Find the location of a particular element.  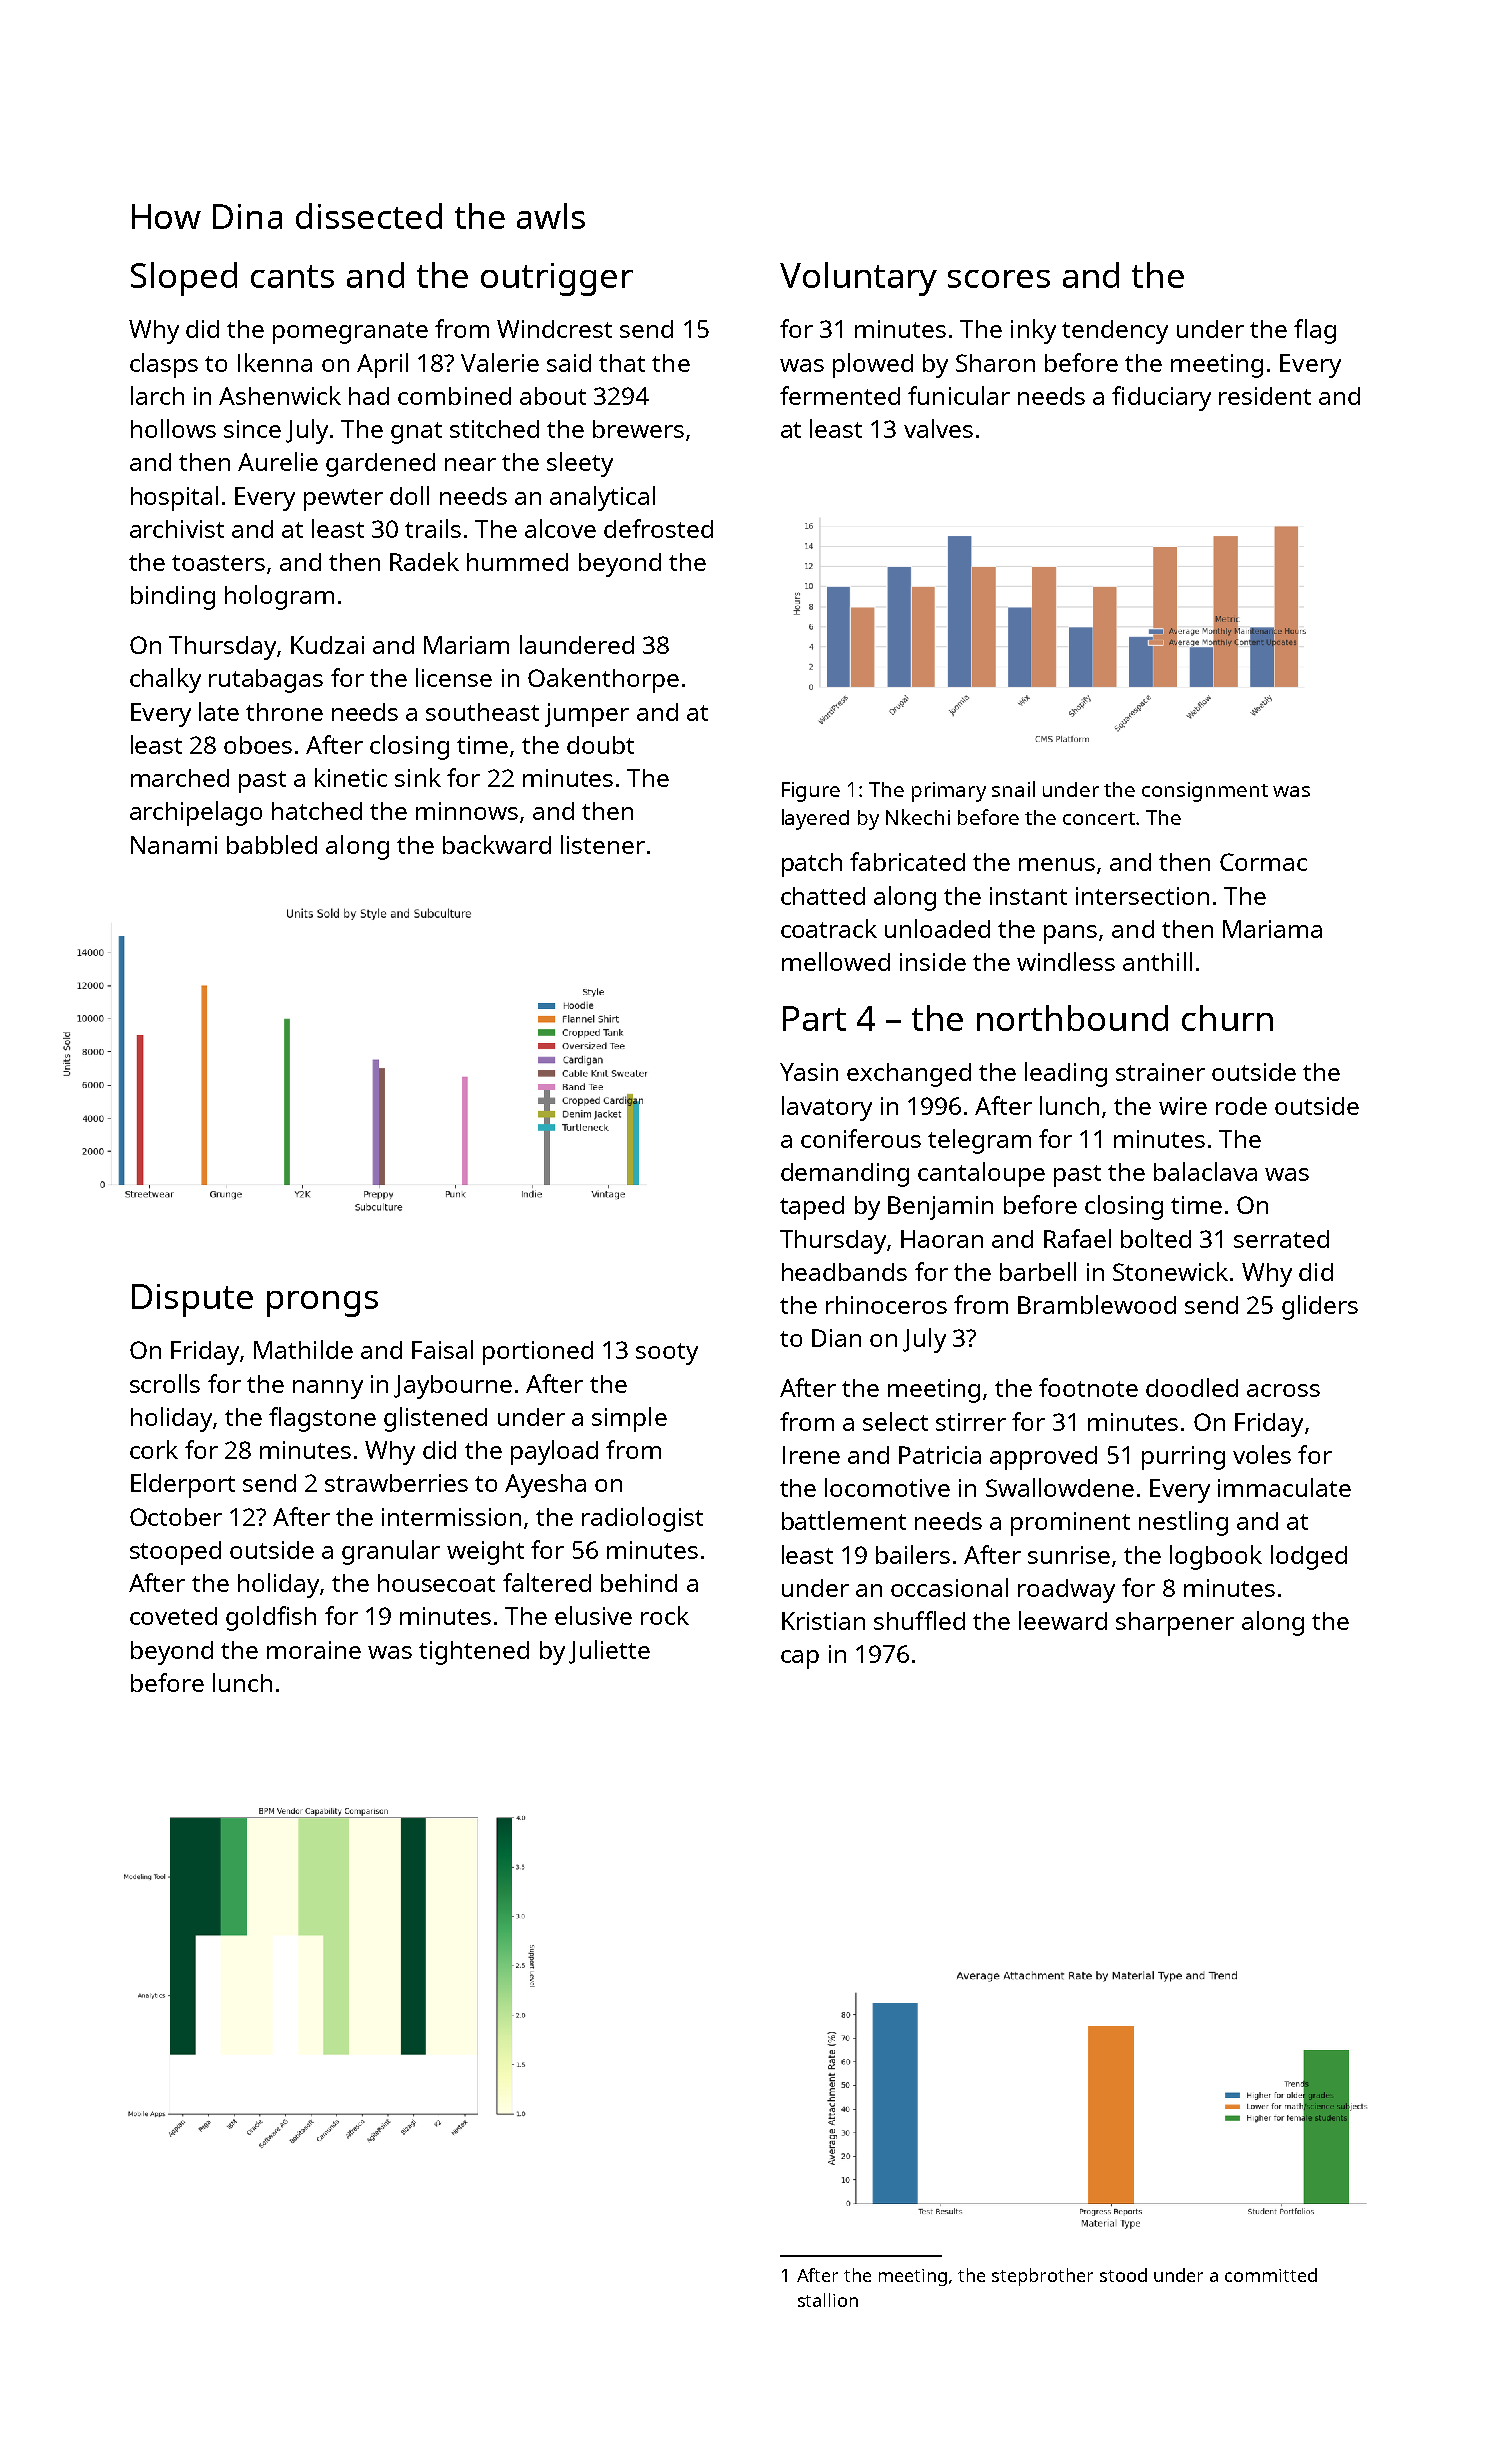

stallion is located at coordinates (828, 2300).
